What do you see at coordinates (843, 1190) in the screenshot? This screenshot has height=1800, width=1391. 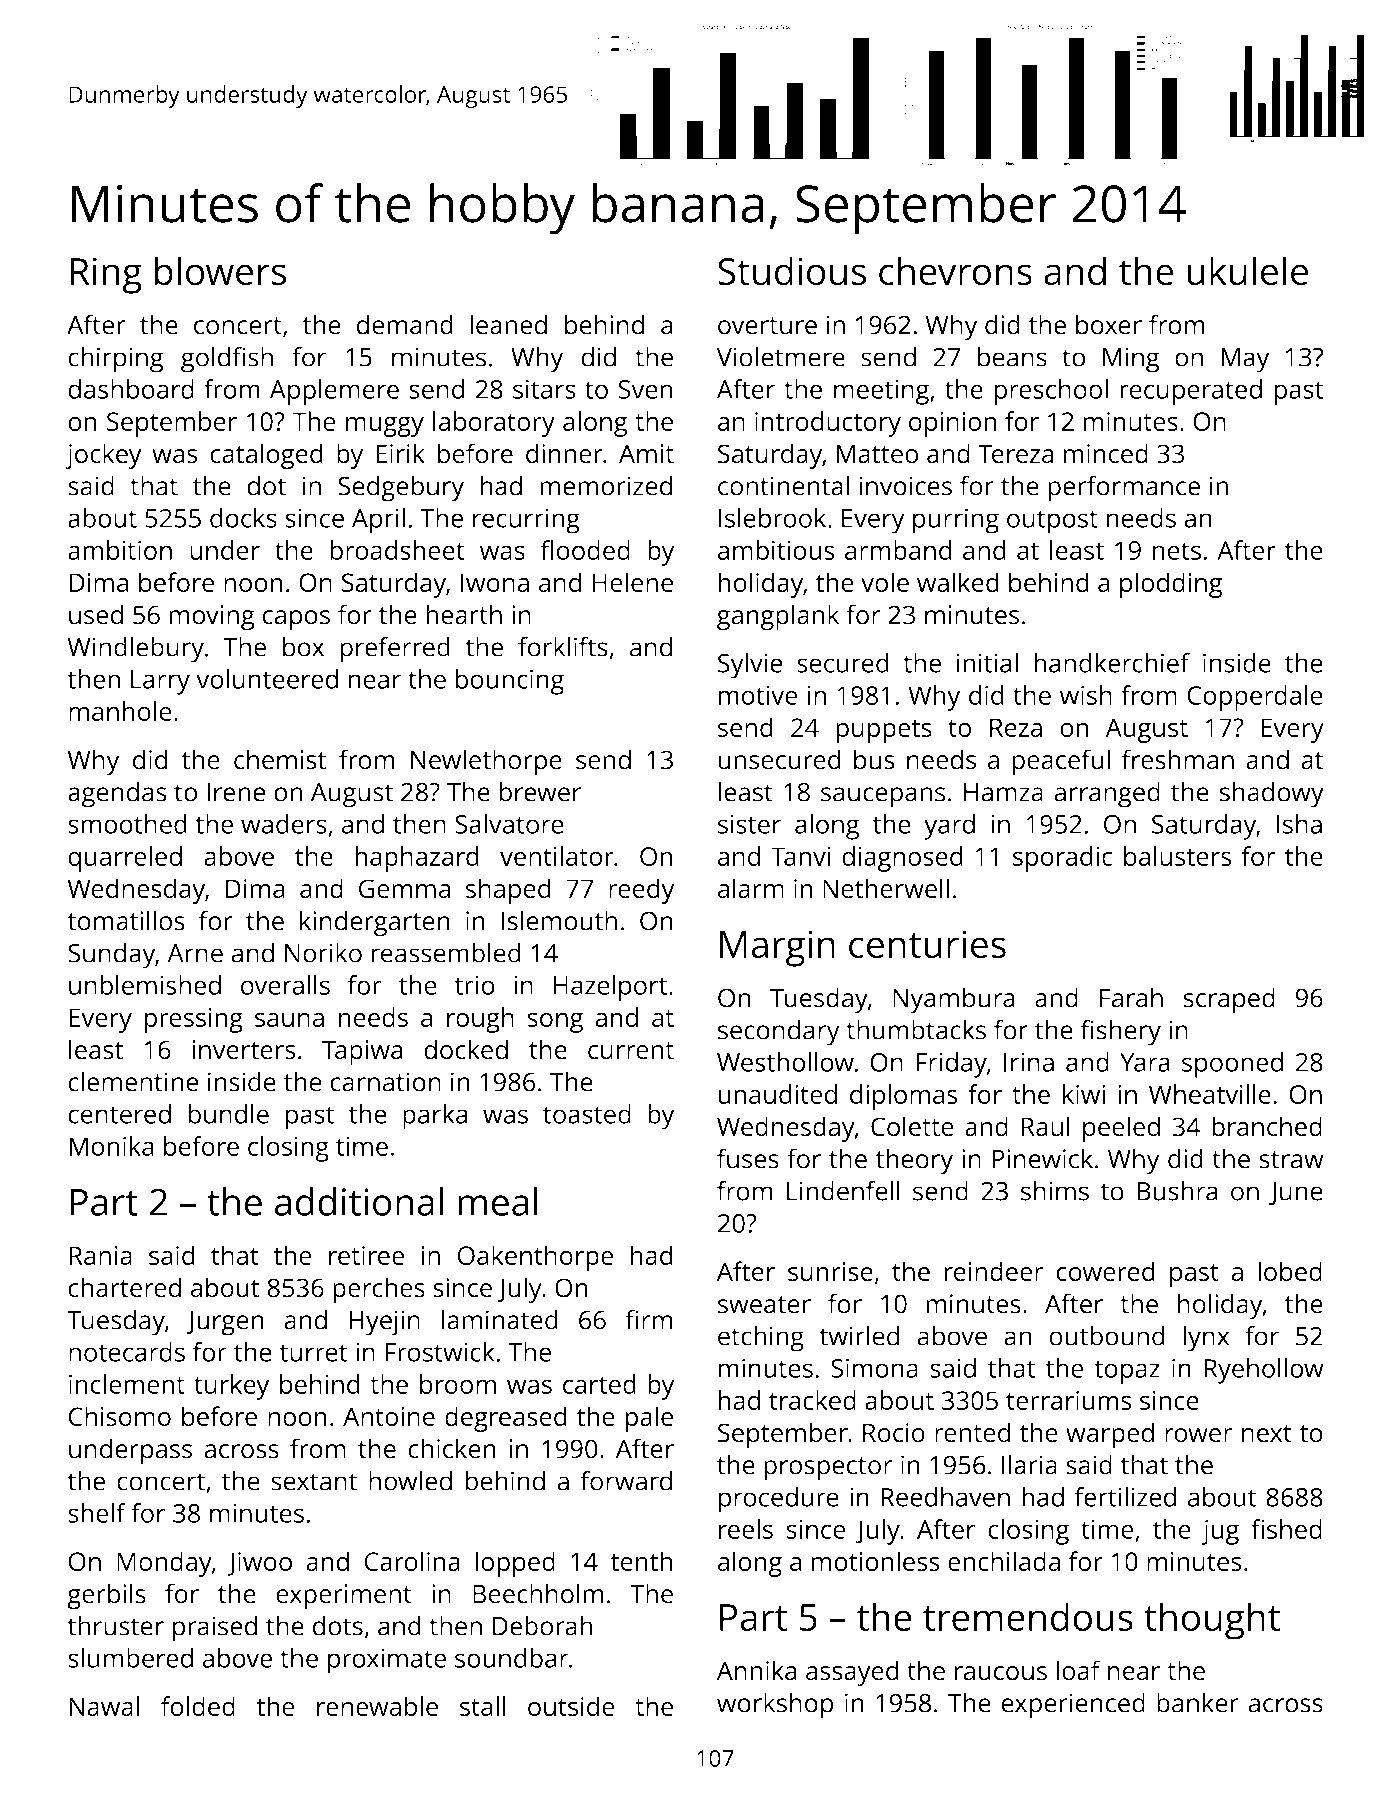 I see `Lindenfell` at bounding box center [843, 1190].
